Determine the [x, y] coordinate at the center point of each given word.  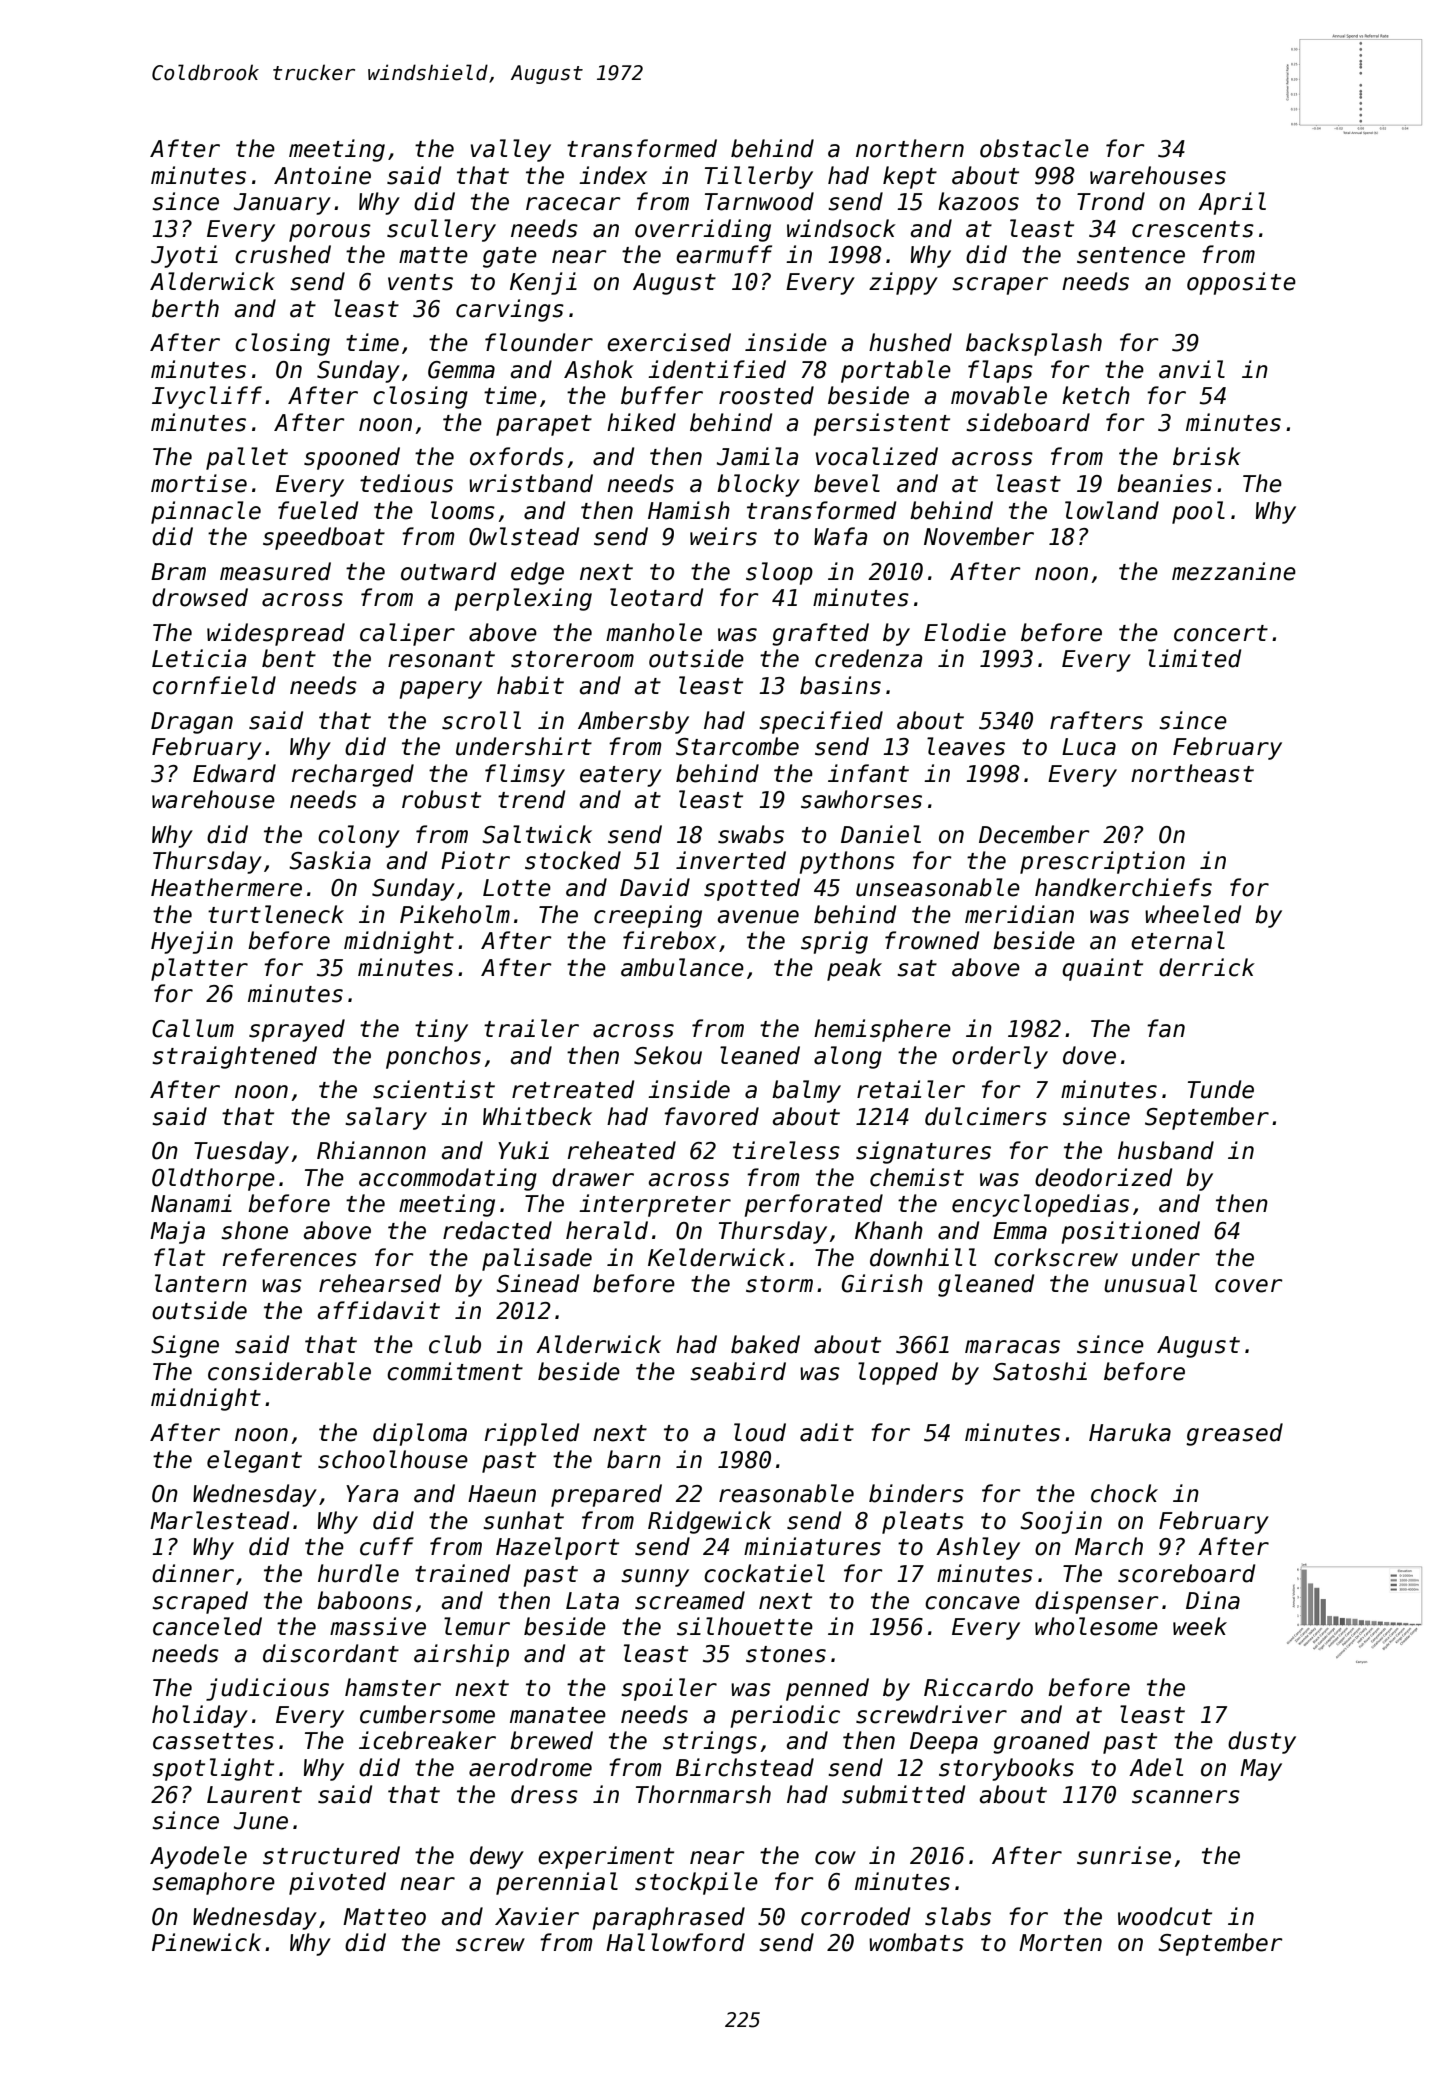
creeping [648, 916]
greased [1234, 1434]
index [613, 175]
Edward [234, 773]
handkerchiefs [1123, 887]
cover [1249, 1286]
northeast [1192, 773]
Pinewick [206, 1942]
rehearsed [380, 1283]
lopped [898, 1373]
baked [765, 1344]
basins [840, 685]
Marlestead [219, 1520]
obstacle [1034, 148]
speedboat [324, 538]
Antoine [322, 175]
